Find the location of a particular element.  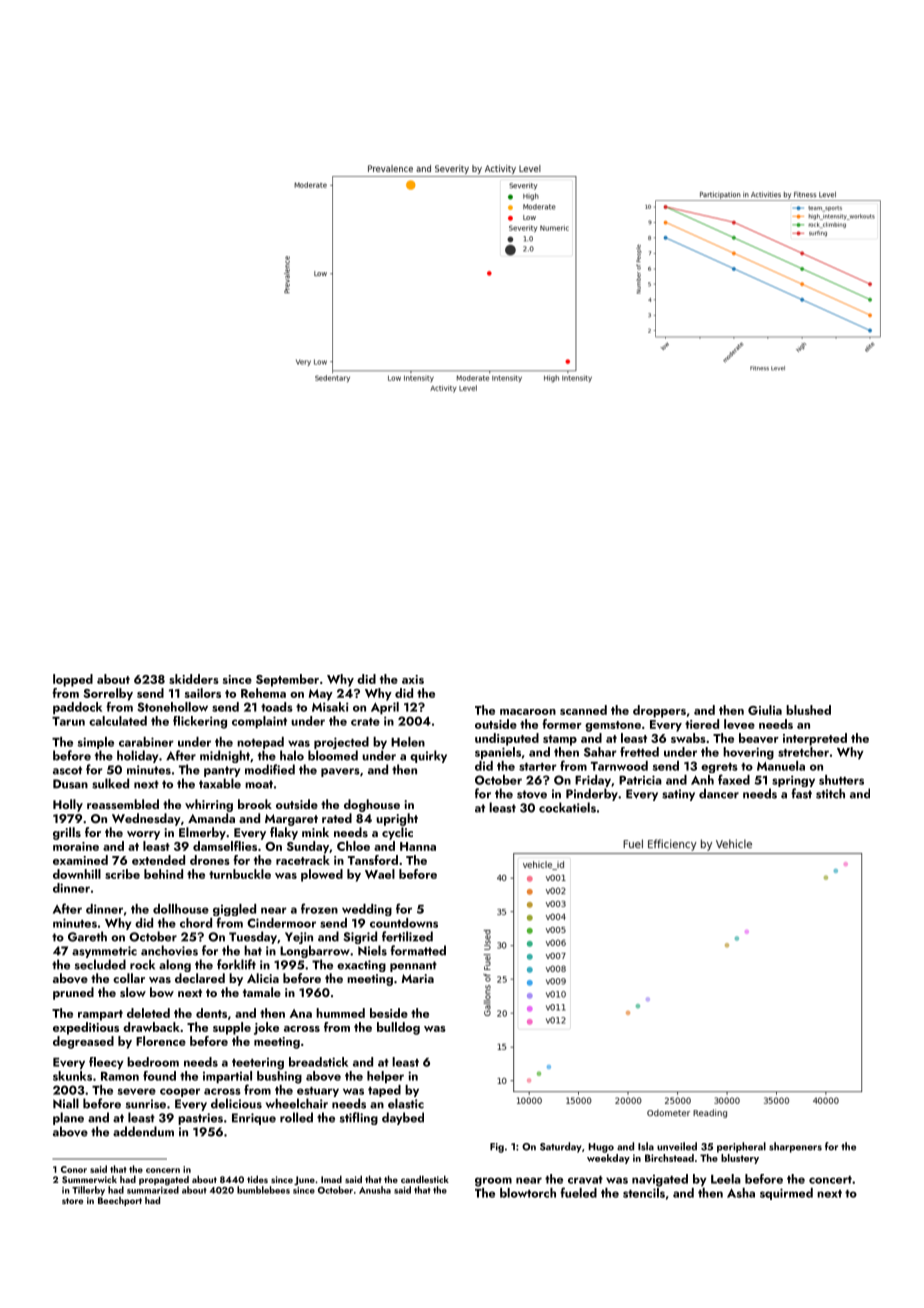

complaint is located at coordinates (259, 722).
